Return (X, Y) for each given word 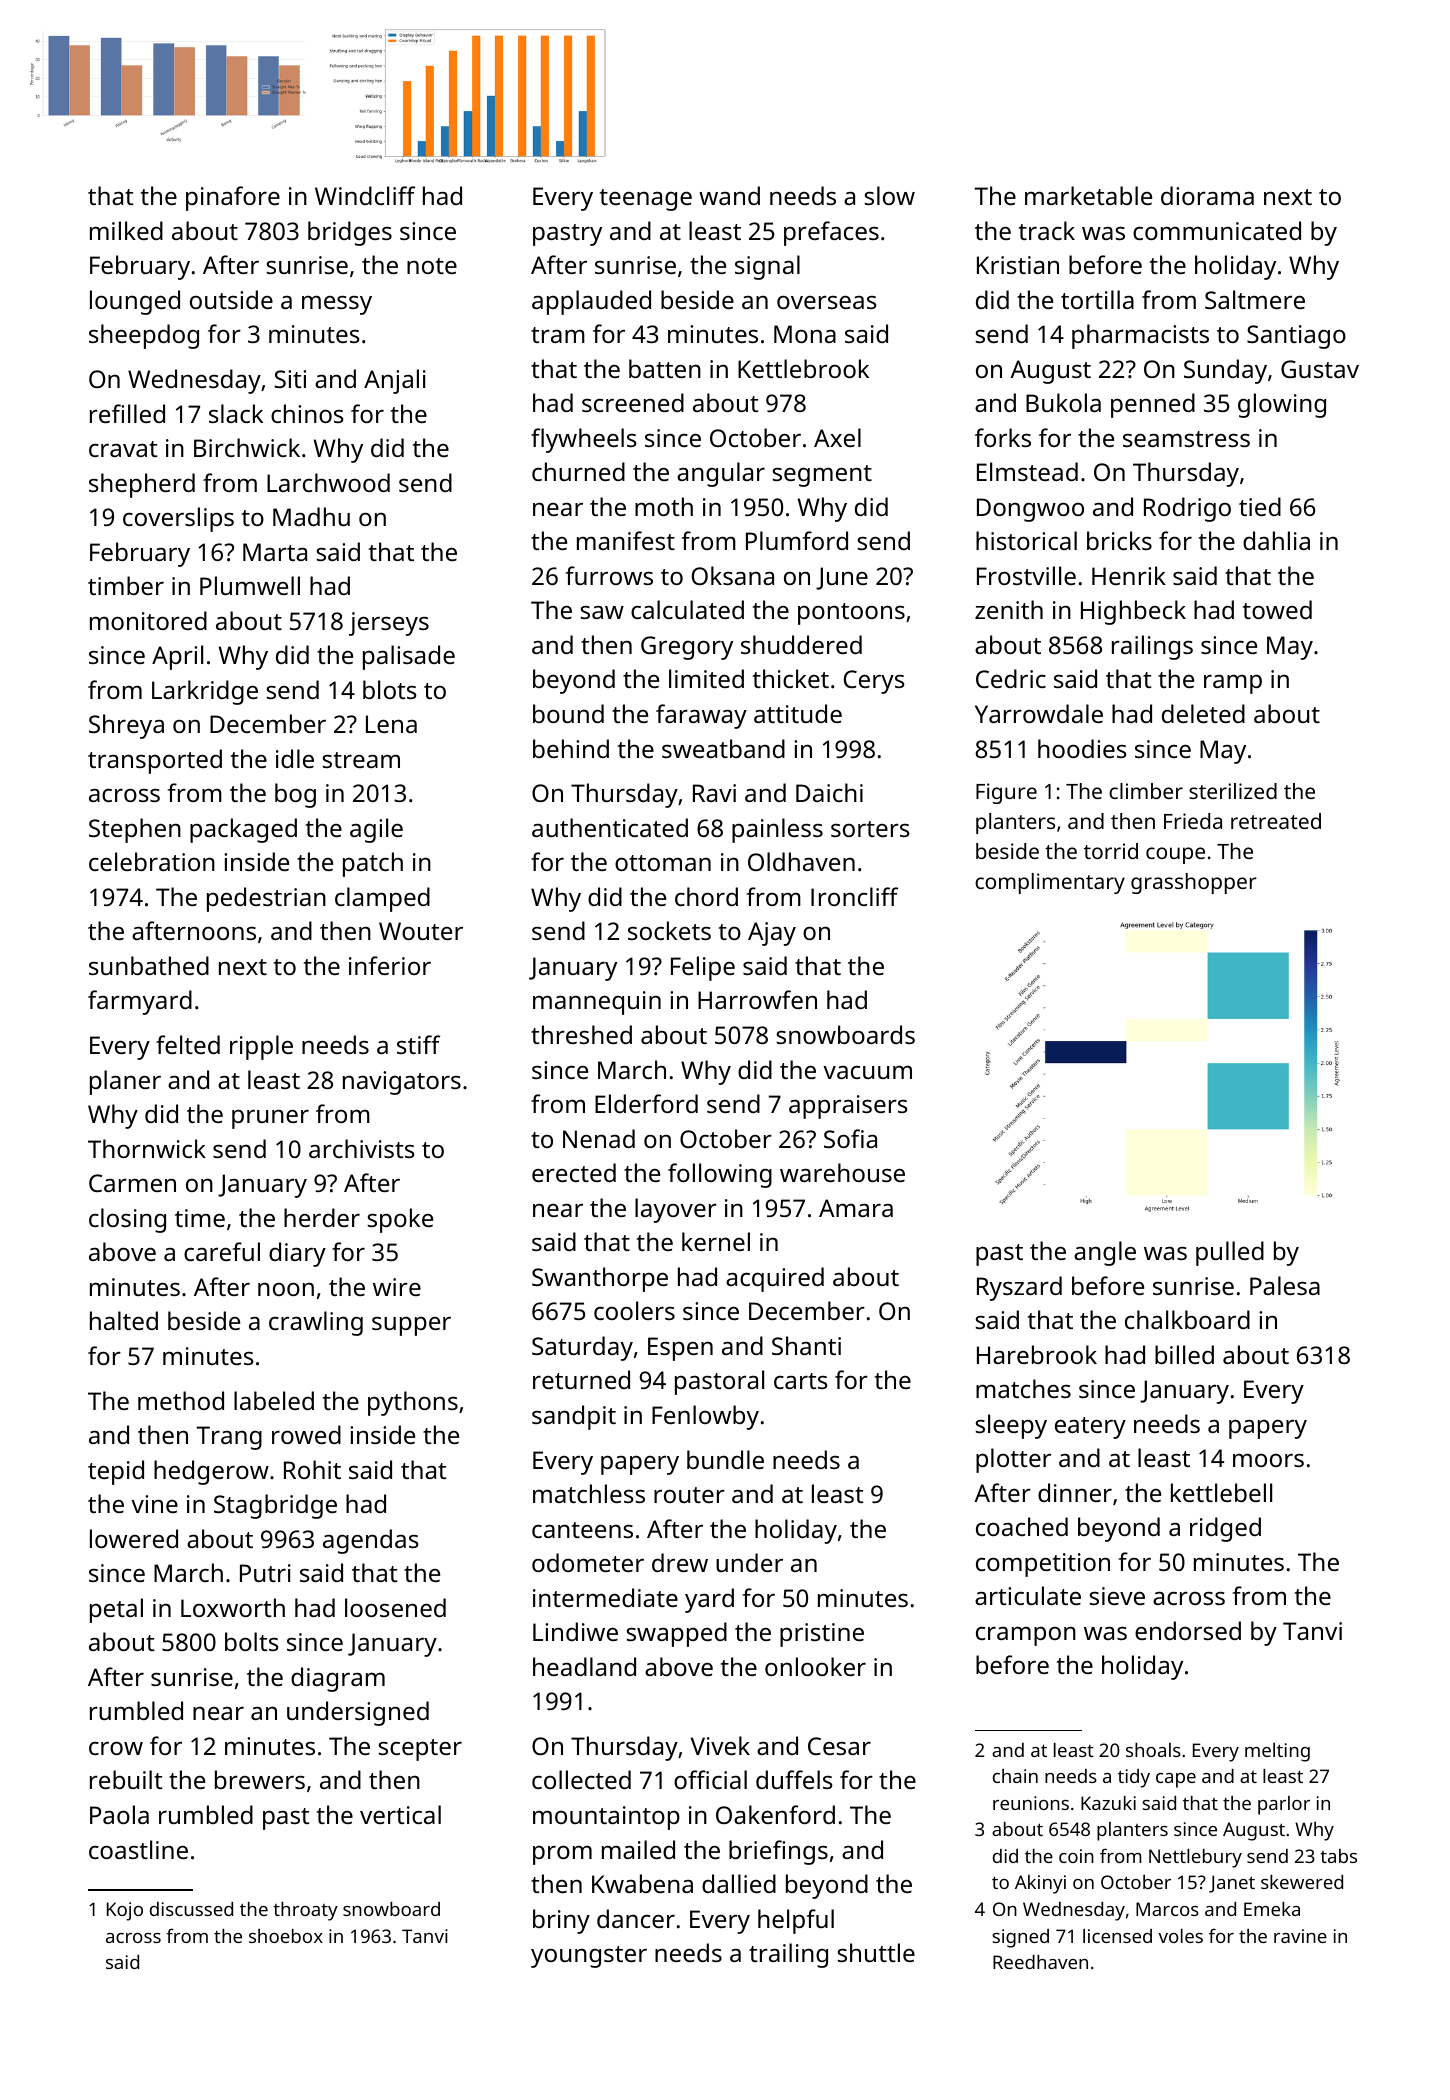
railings (1152, 647)
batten (665, 368)
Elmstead (1027, 471)
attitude (798, 713)
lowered (134, 1538)
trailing (788, 1955)
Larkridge (205, 692)
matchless (589, 1493)
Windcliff (365, 195)
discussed (191, 1909)
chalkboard (1187, 1319)
